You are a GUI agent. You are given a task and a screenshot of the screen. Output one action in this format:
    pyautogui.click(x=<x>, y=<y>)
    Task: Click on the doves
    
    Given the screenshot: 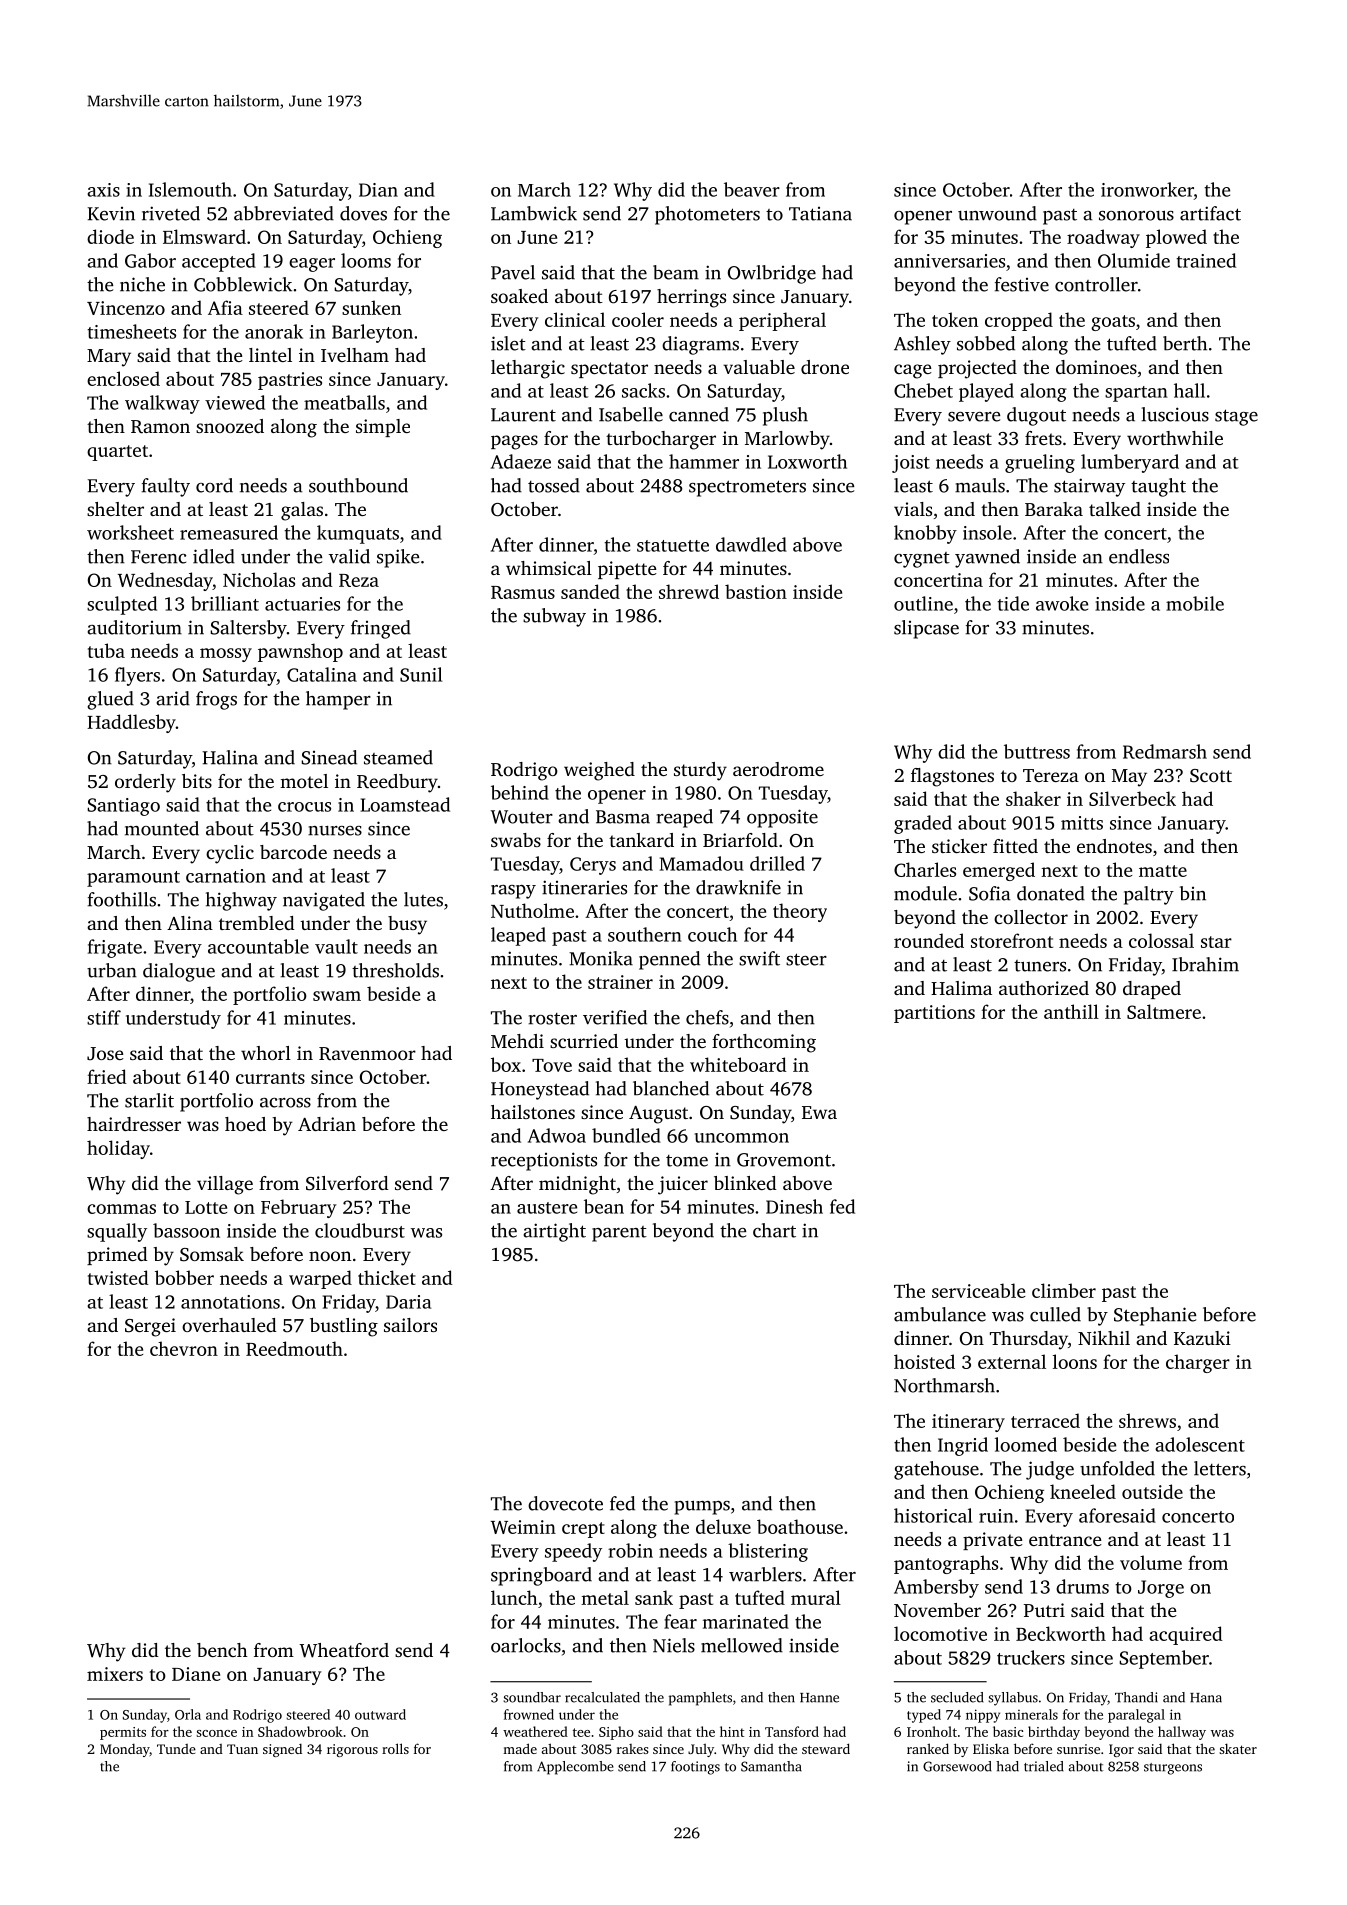 What is the action you would take?
    pyautogui.click(x=363, y=213)
